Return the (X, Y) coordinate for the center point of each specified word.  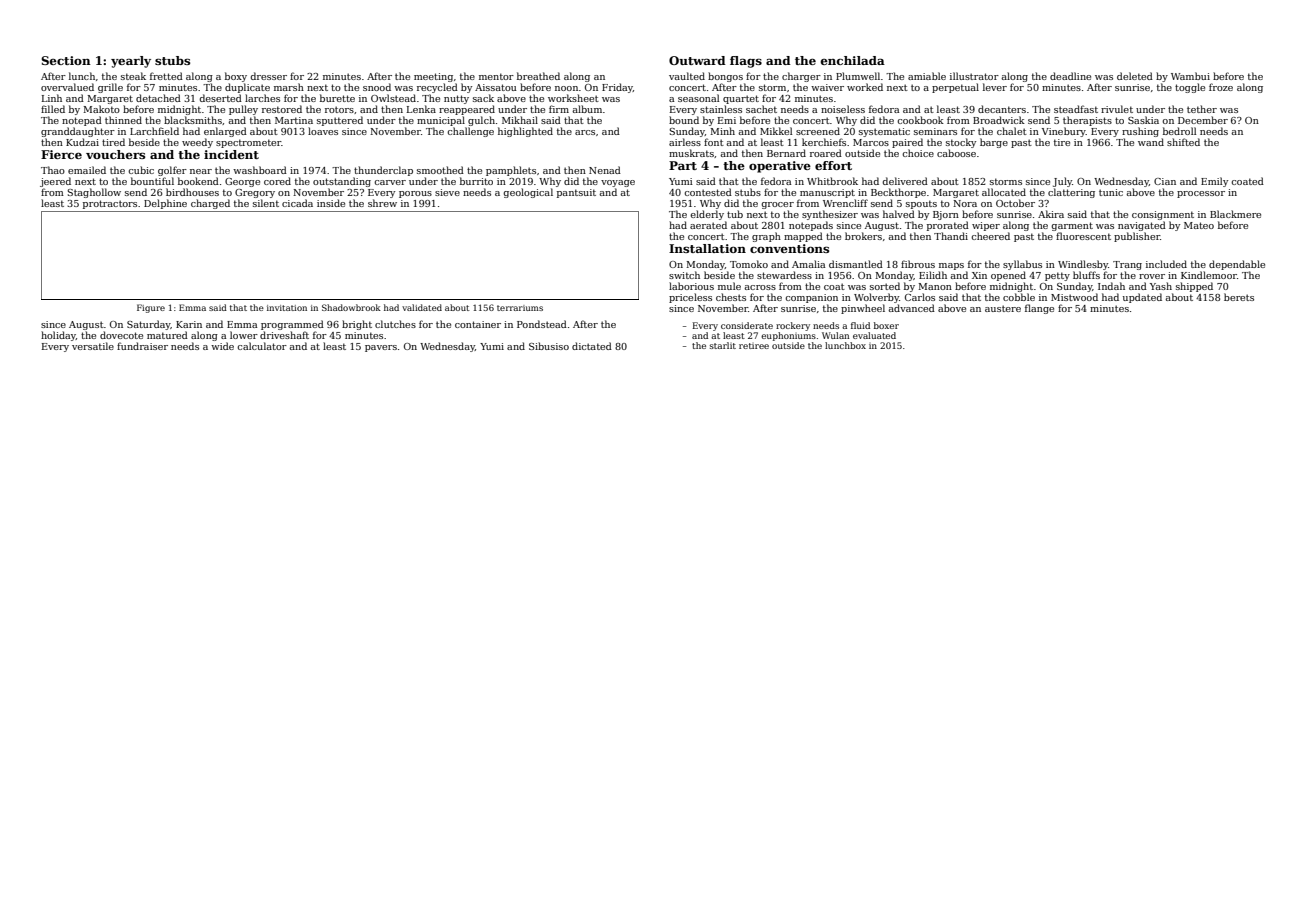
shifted (1183, 142)
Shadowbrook (351, 307)
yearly (131, 62)
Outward (697, 60)
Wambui (1190, 76)
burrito (476, 181)
